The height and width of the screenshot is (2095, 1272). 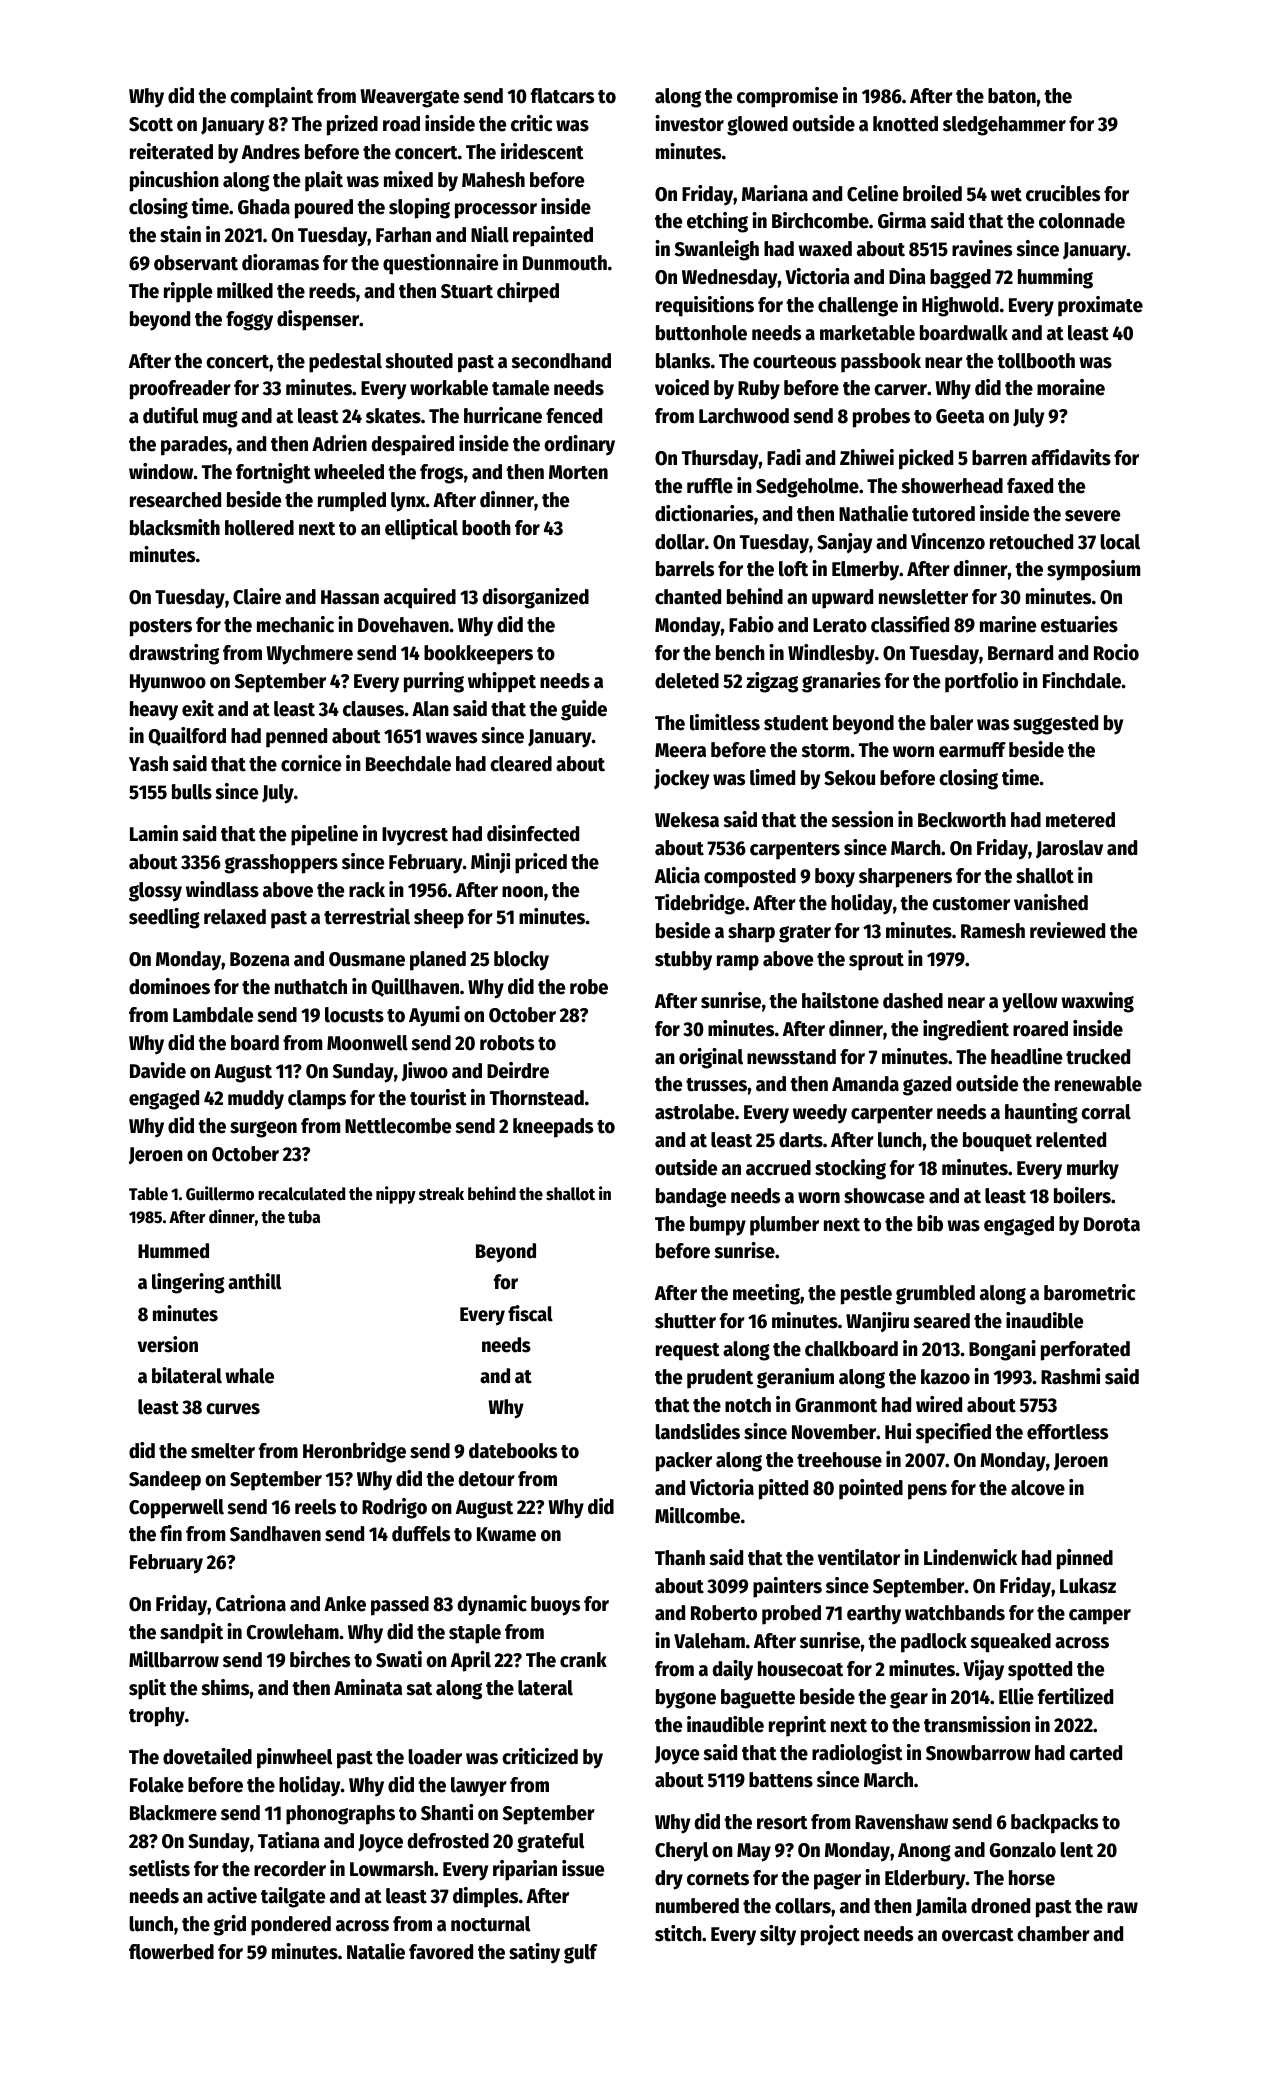 What do you see at coordinates (562, 96) in the screenshot?
I see `flatcars` at bounding box center [562, 96].
